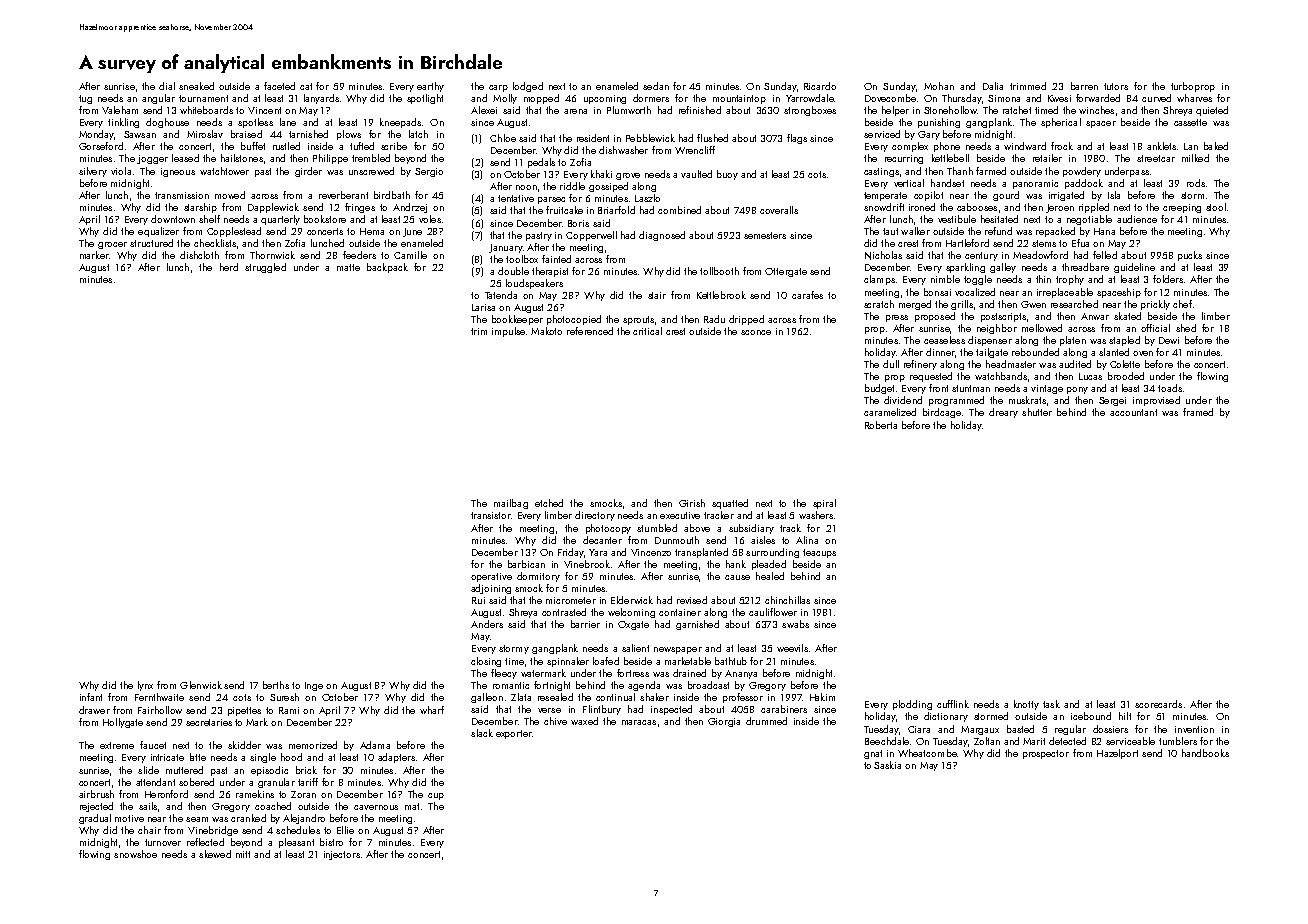 The image size is (1308, 924). I want to click on tutors, so click(1116, 86).
